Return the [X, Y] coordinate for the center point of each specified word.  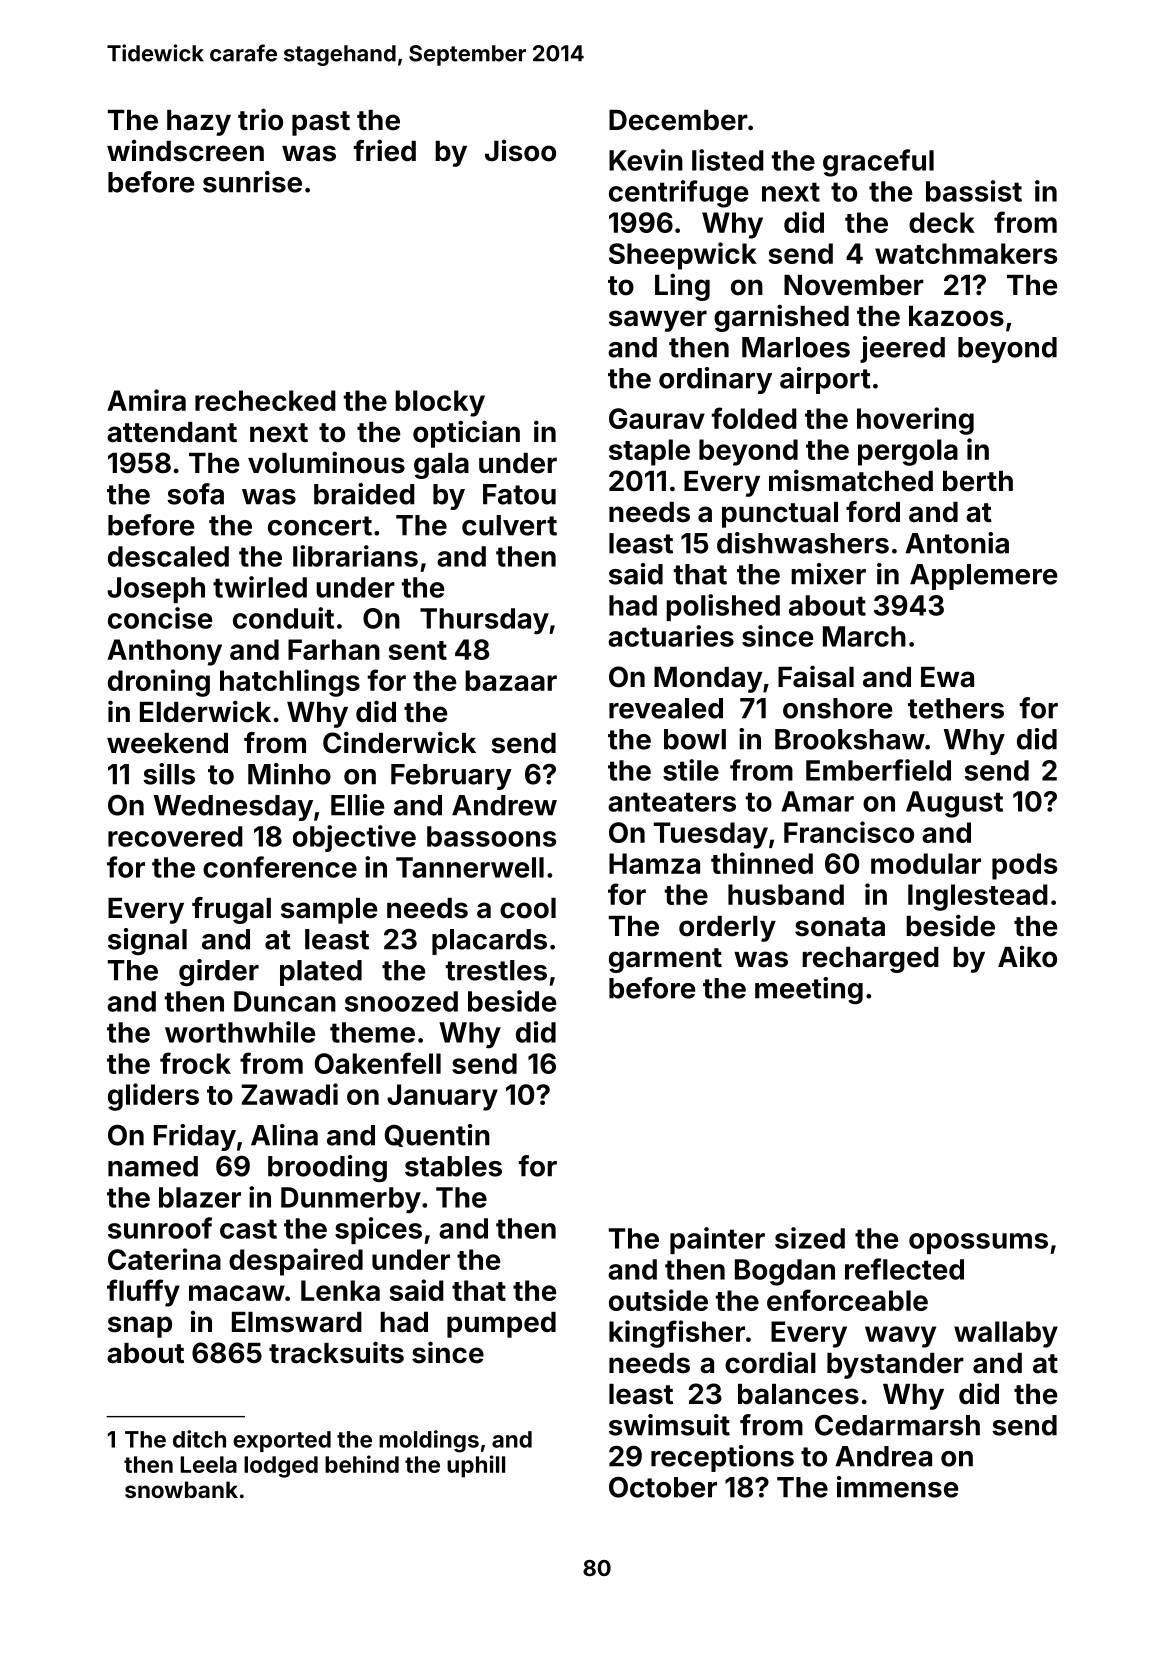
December [678, 120]
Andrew [504, 805]
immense [897, 1487]
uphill [476, 1466]
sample [329, 911]
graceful [878, 163]
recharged [870, 960]
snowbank [181, 1489]
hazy [199, 123]
